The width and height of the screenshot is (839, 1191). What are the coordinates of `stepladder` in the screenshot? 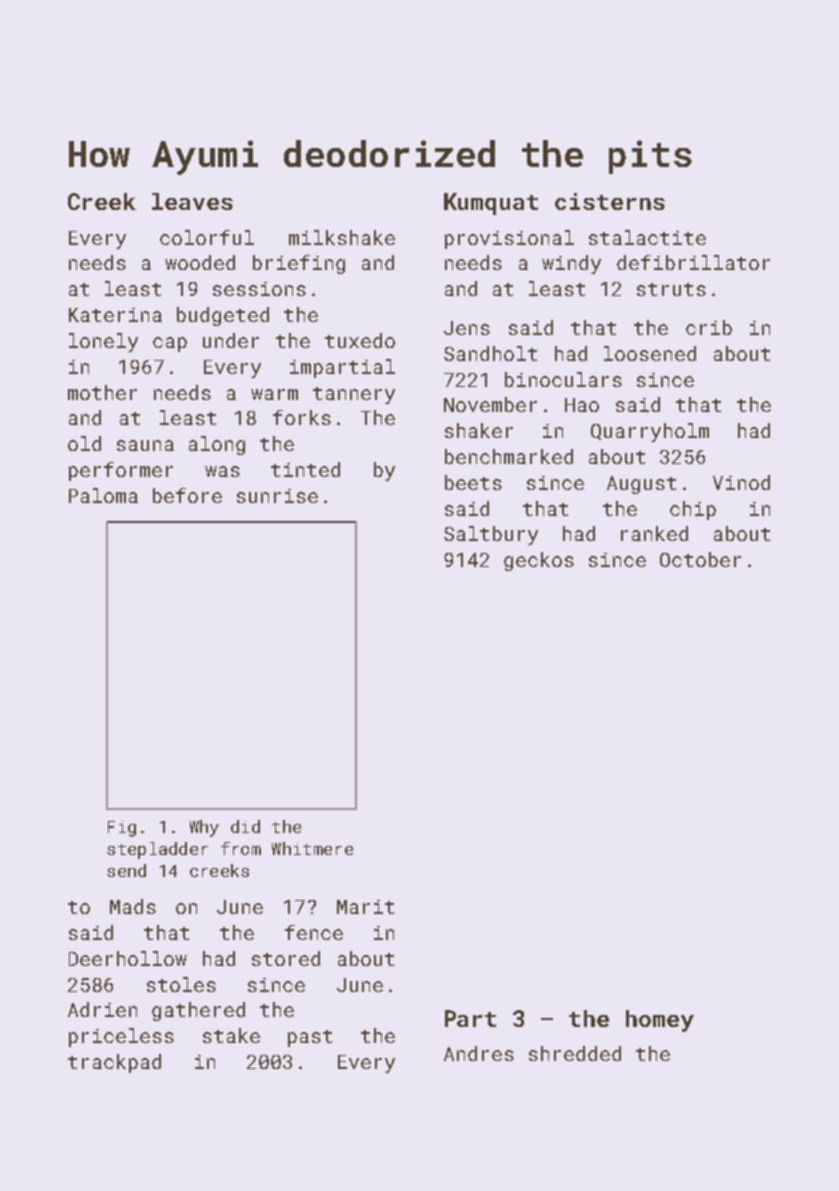 It's located at (157, 850).
